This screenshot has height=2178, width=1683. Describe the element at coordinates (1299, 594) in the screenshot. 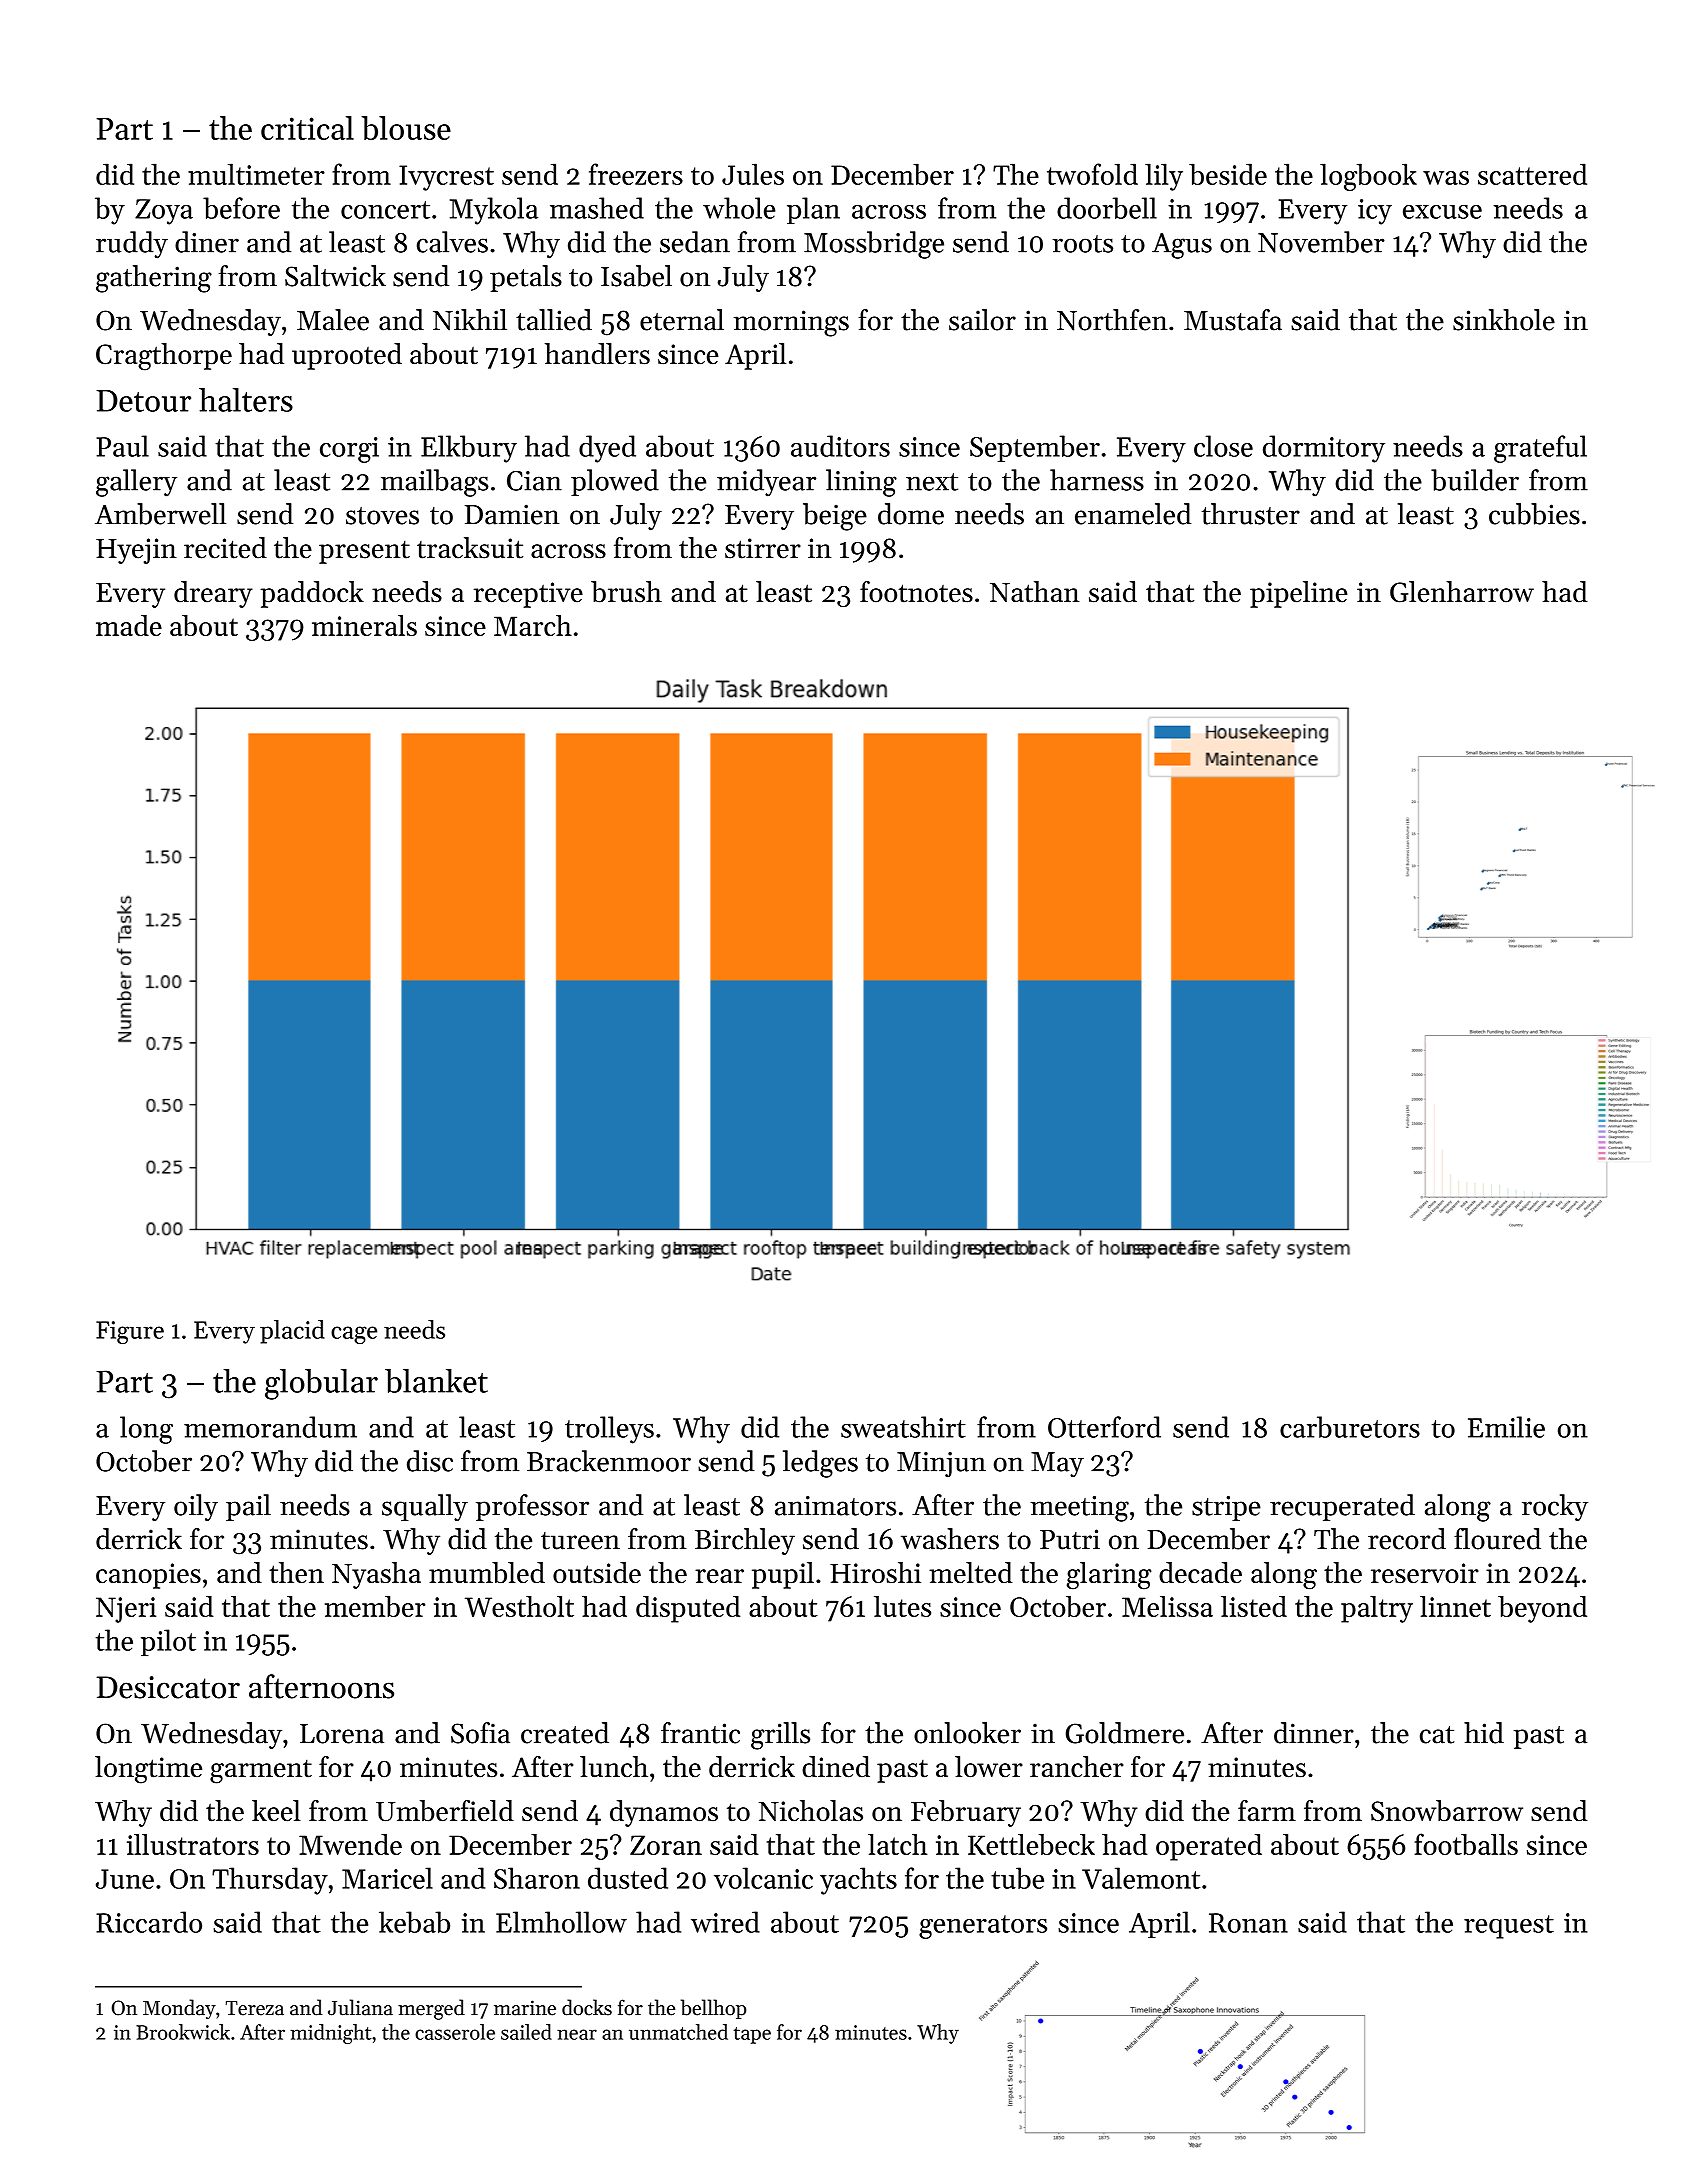

I see `pipeline` at that location.
